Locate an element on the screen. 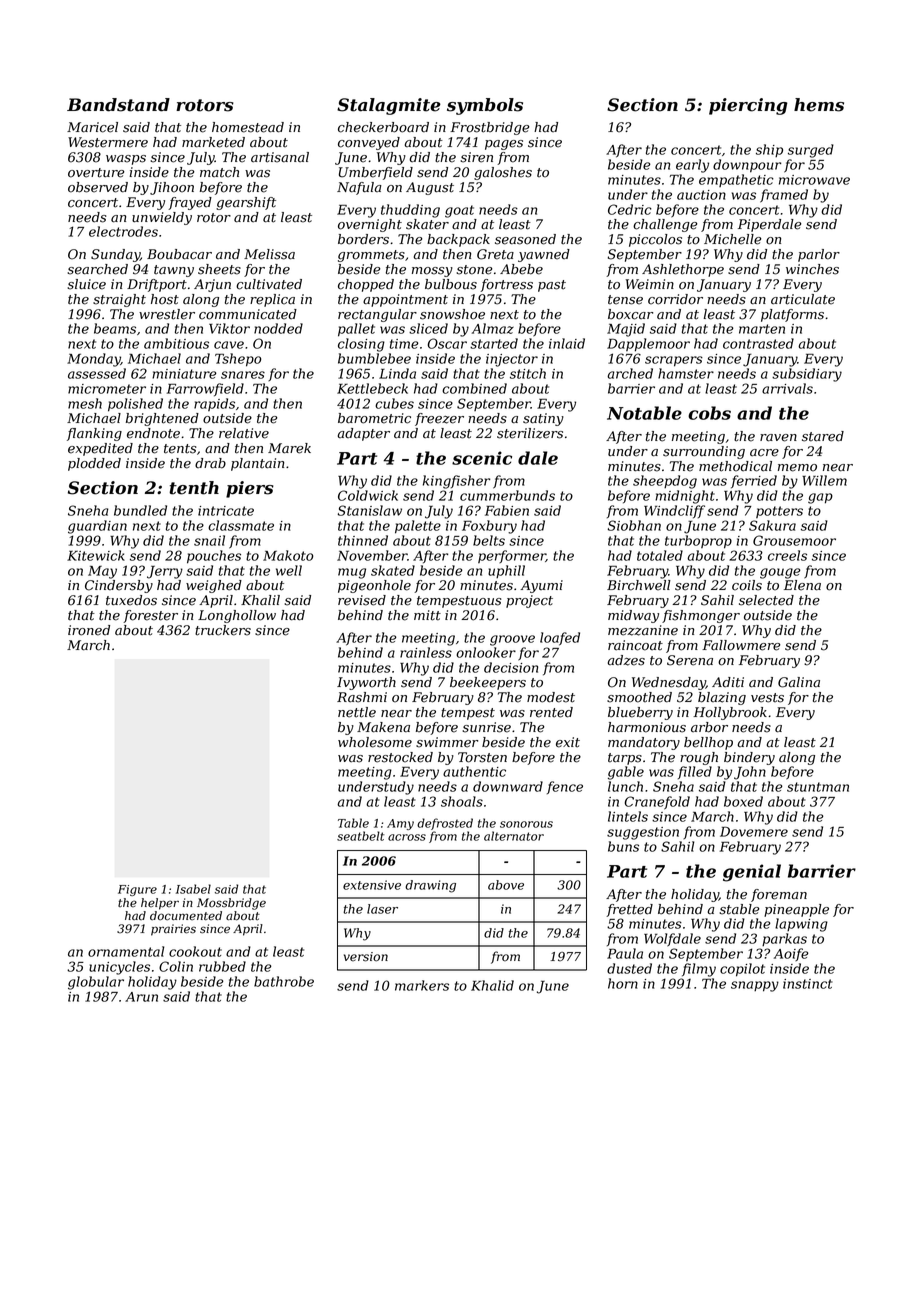 The image size is (924, 1308). ambitious is located at coordinates (176, 343).
